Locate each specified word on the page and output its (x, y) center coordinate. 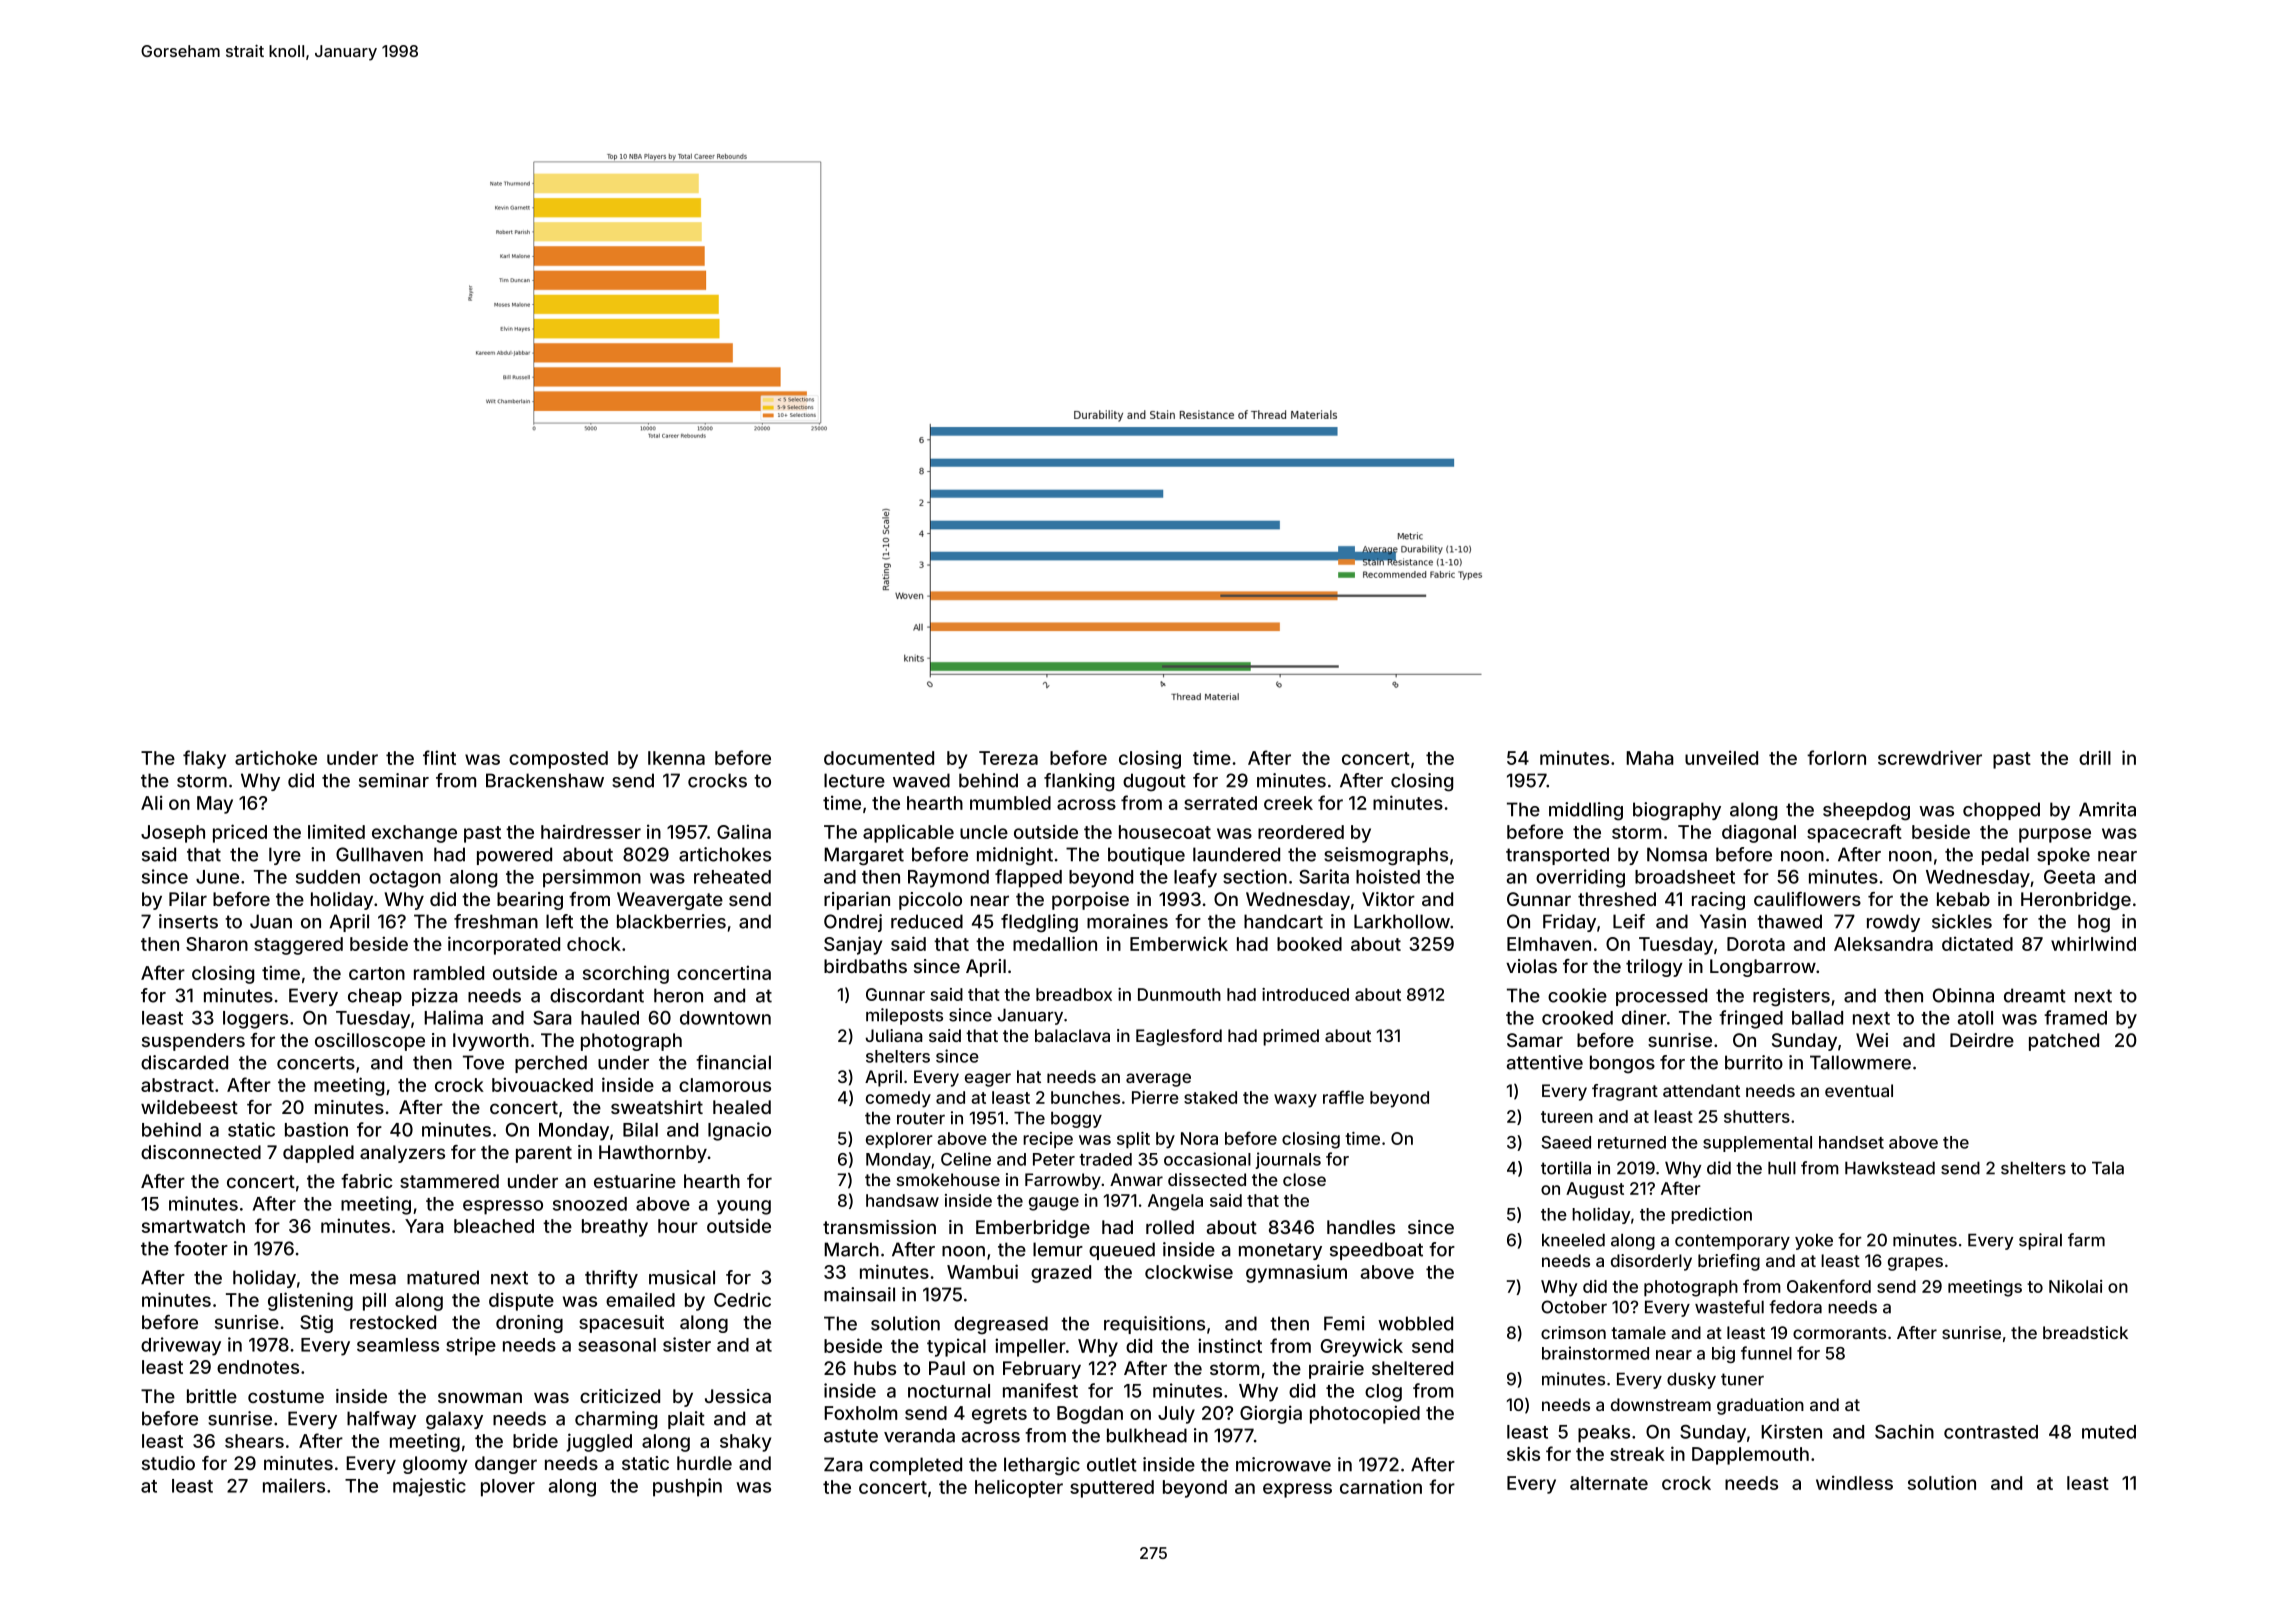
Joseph (173, 834)
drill (2095, 757)
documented (879, 758)
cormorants (1839, 1333)
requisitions (1154, 1325)
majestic (429, 1487)
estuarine (635, 1181)
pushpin (687, 1487)
